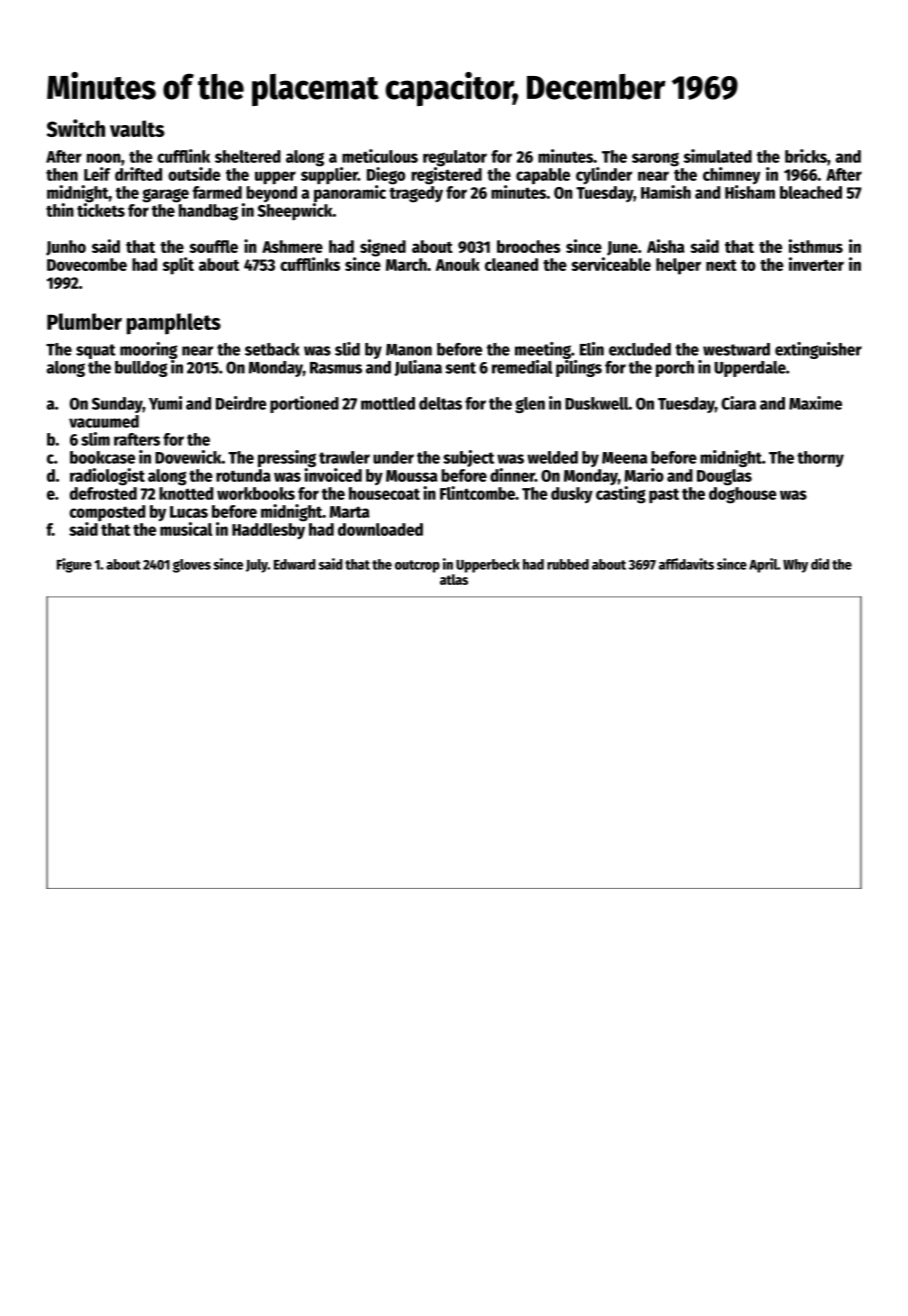 This image has width=908, height=1316. What do you see at coordinates (572, 495) in the image?
I see `dusky` at bounding box center [572, 495].
